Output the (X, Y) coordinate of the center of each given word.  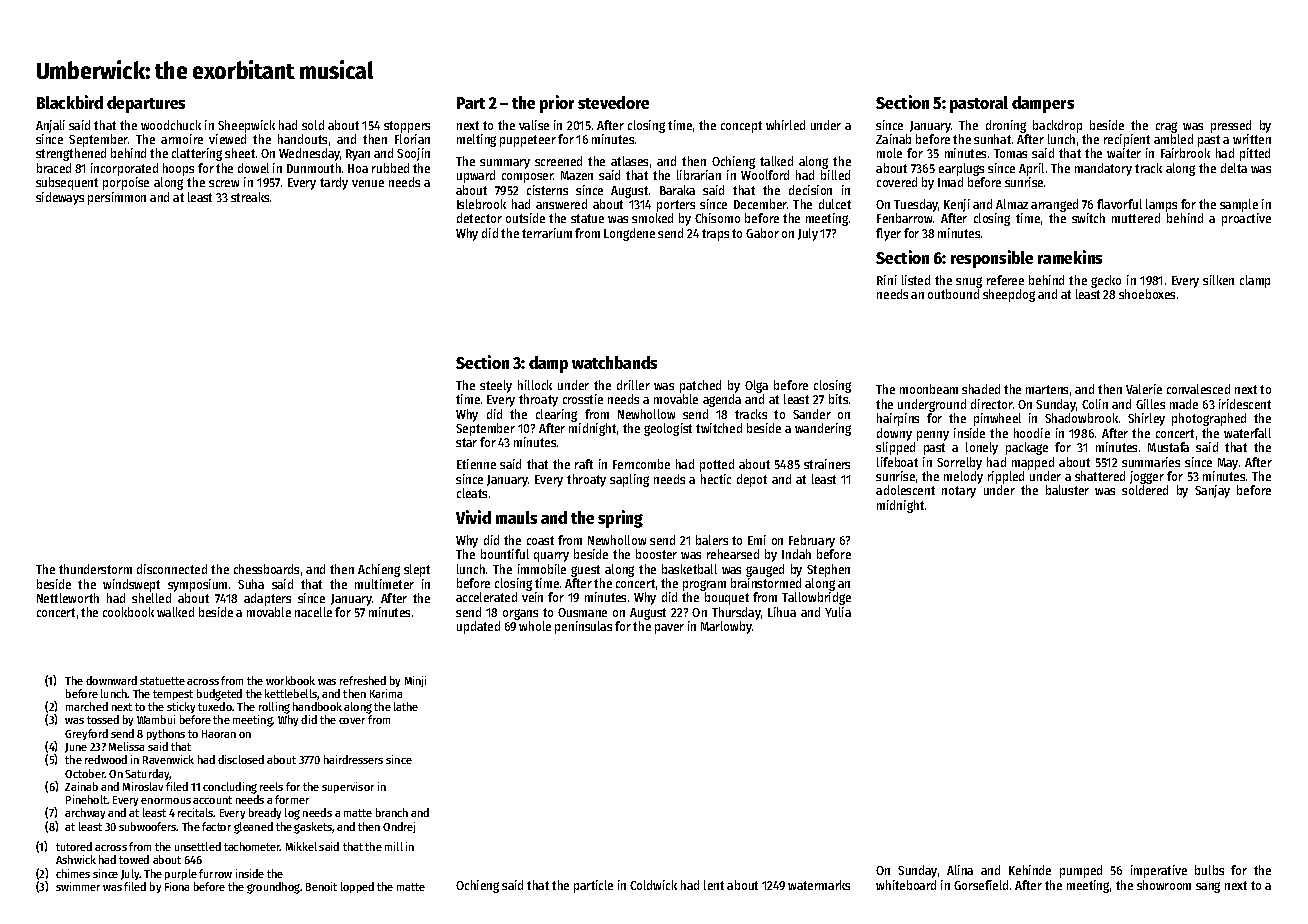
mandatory (1103, 169)
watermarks (819, 885)
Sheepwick (246, 126)
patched (700, 386)
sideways (60, 198)
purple (181, 874)
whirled (785, 125)
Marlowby (726, 627)
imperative (1159, 871)
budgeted (219, 695)
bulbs (1209, 870)
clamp (1255, 281)
